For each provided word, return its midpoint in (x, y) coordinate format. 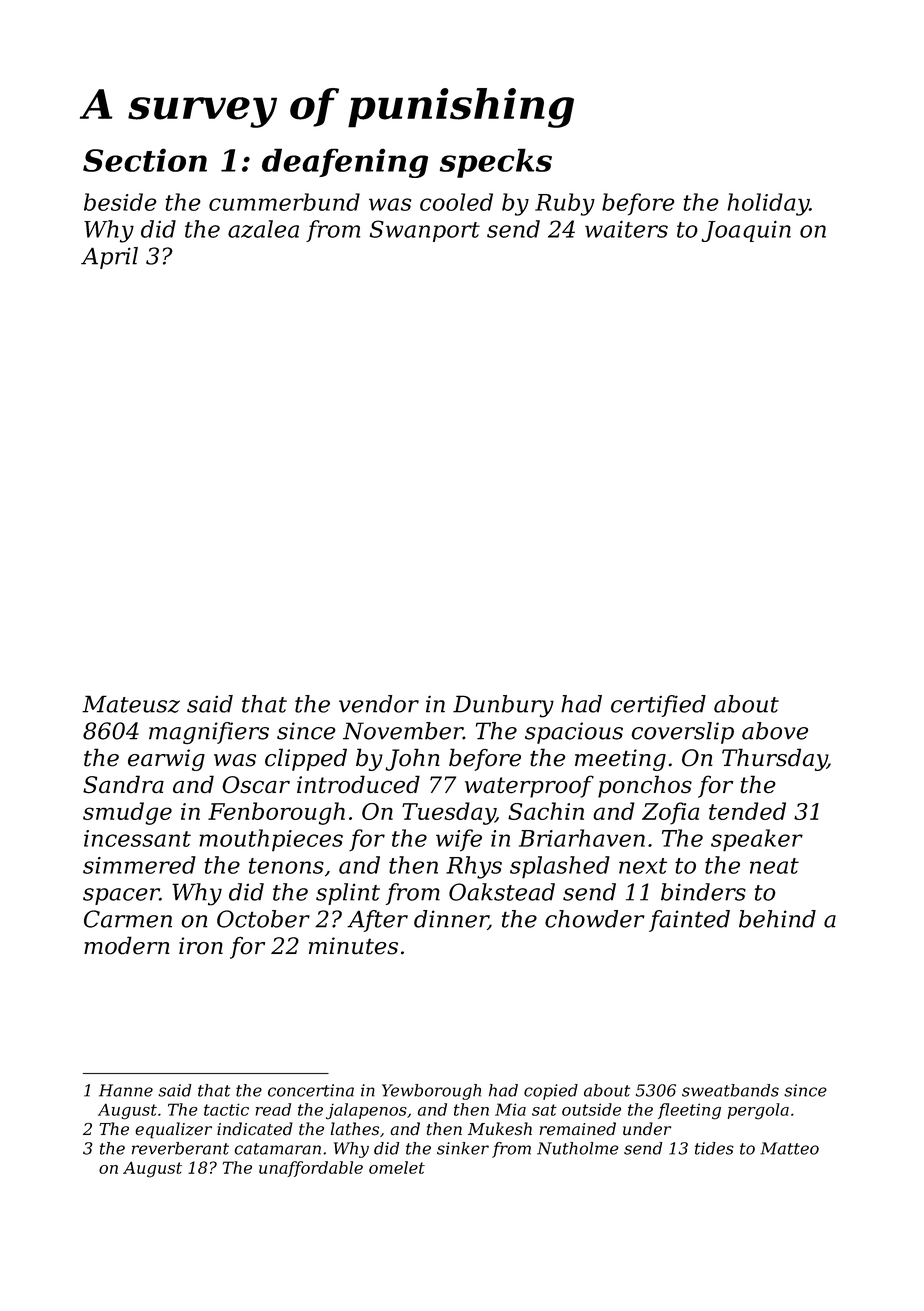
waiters (626, 229)
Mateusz (131, 704)
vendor (379, 704)
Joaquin (746, 231)
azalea (263, 229)
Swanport (425, 231)
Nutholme (577, 1148)
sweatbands (730, 1090)
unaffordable (311, 1169)
